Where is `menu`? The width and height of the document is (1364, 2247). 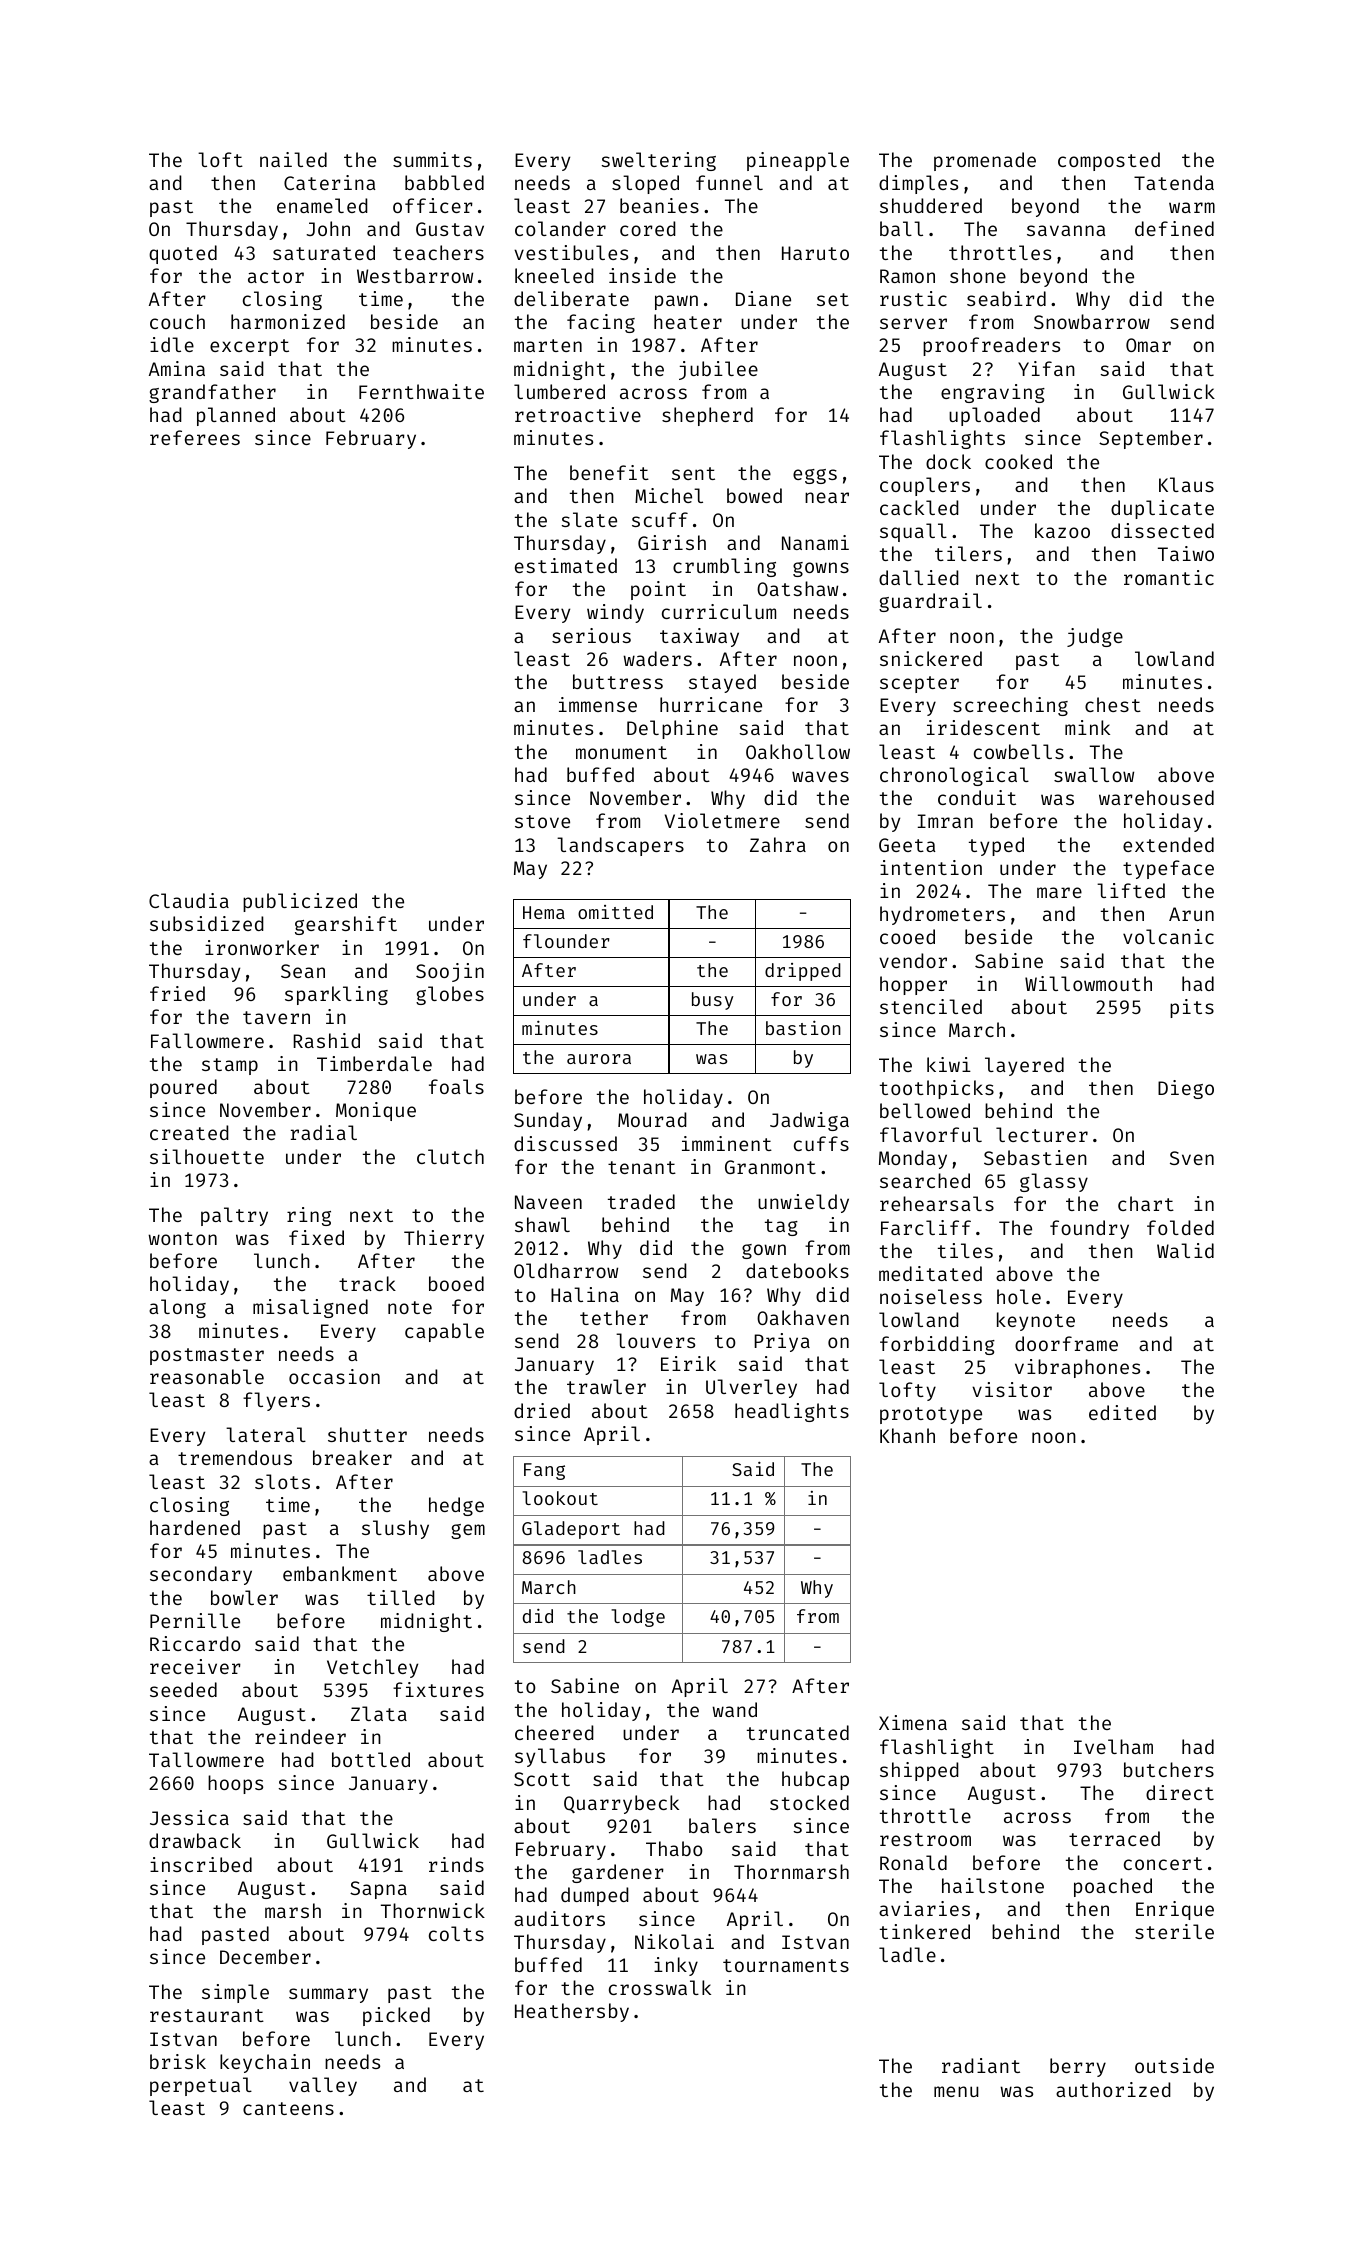 menu is located at coordinates (956, 2091).
